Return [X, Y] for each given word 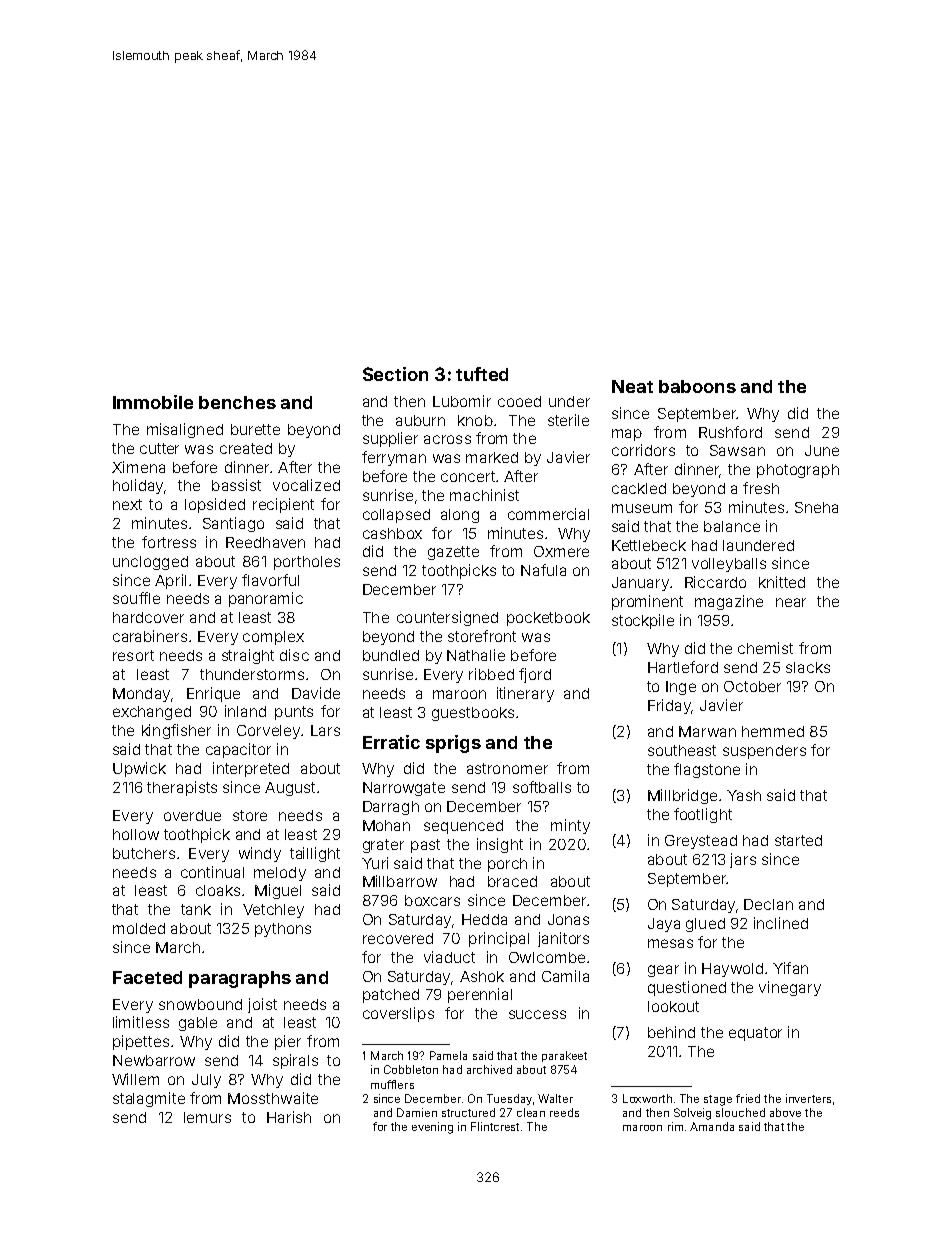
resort [133, 655]
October [752, 686]
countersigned [447, 618]
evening [432, 1128]
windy [260, 854]
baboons [697, 386]
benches [237, 402]
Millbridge [682, 796]
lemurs [207, 1117]
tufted [482, 374]
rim [675, 1126]
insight [500, 845]
